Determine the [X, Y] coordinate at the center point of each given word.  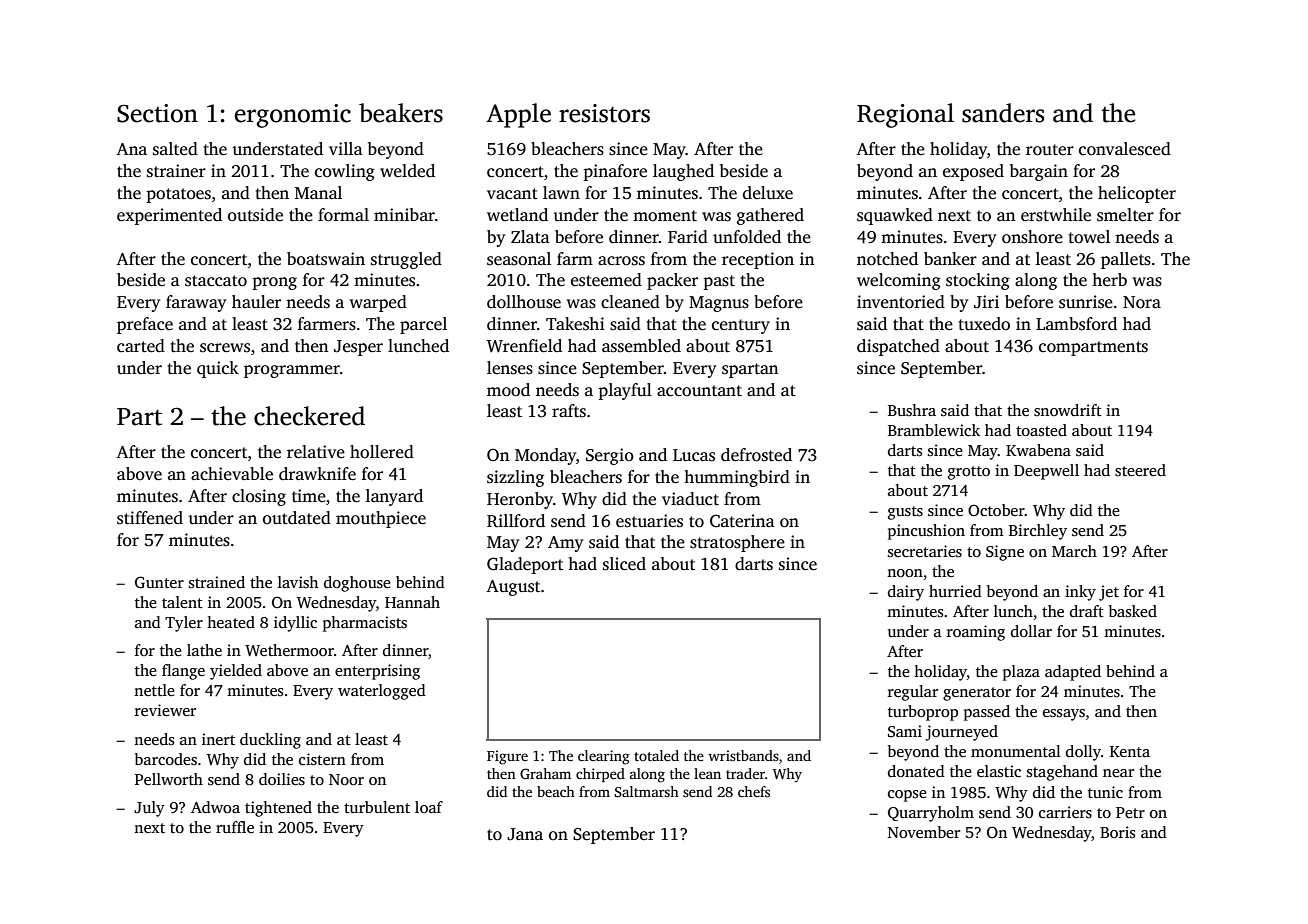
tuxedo [984, 324]
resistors [604, 113]
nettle [154, 690]
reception [758, 260]
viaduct [690, 499]
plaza [1021, 673]
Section [157, 113]
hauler [256, 302]
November [924, 832]
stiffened [150, 518]
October [996, 510]
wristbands [743, 755]
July [149, 809]
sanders [1003, 113]
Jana [525, 834]
